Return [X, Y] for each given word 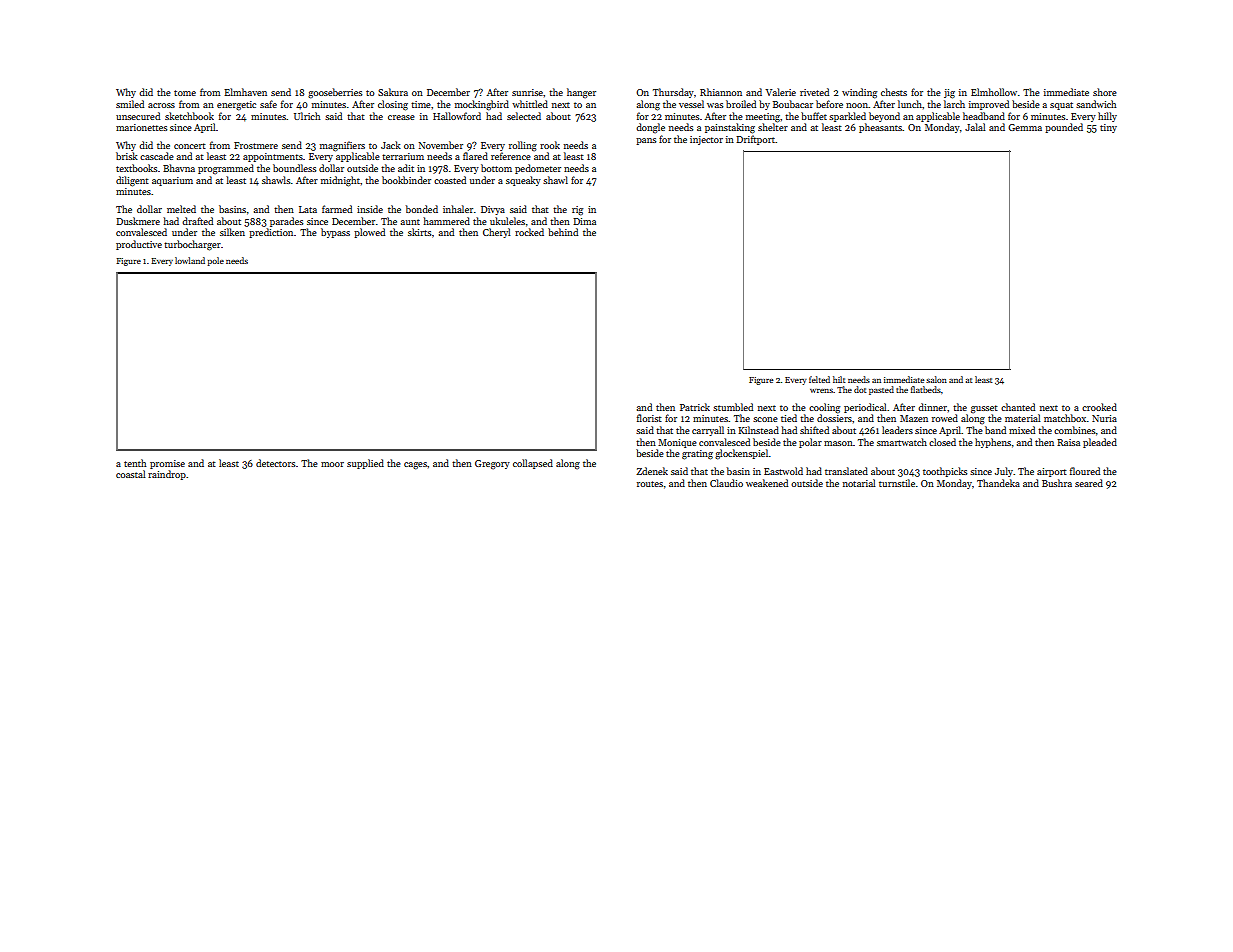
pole [215, 261]
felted [819, 379]
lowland [190, 260]
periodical [865, 408]
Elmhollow [994, 92]
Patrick [695, 407]
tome [185, 93]
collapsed [533, 464]
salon [936, 379]
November [441, 145]
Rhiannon [721, 92]
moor [332, 464]
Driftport [755, 140]
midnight [340, 181]
